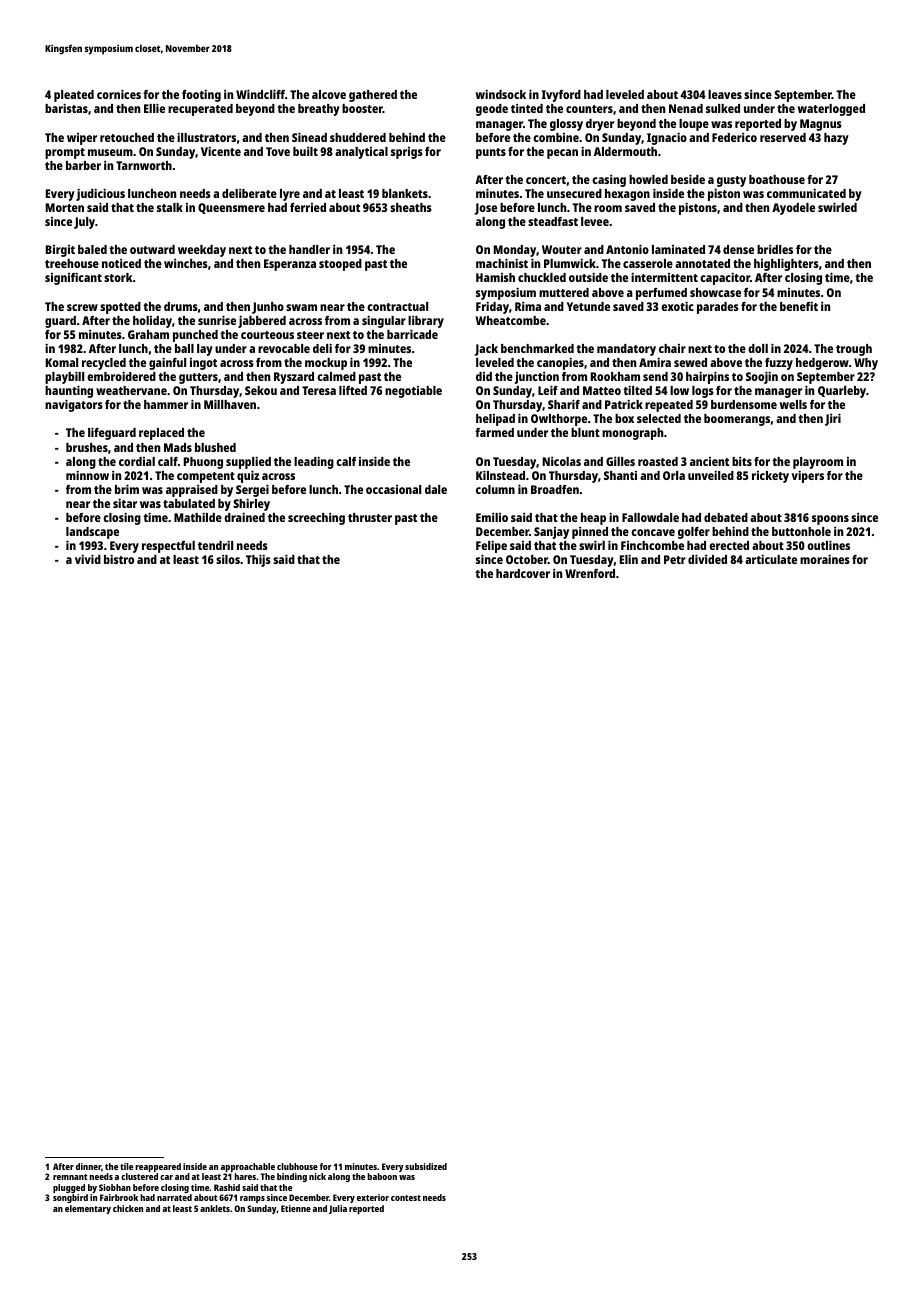 This screenshot has height=1308, width=924. What do you see at coordinates (221, 151) in the screenshot?
I see `Vicente` at bounding box center [221, 151].
